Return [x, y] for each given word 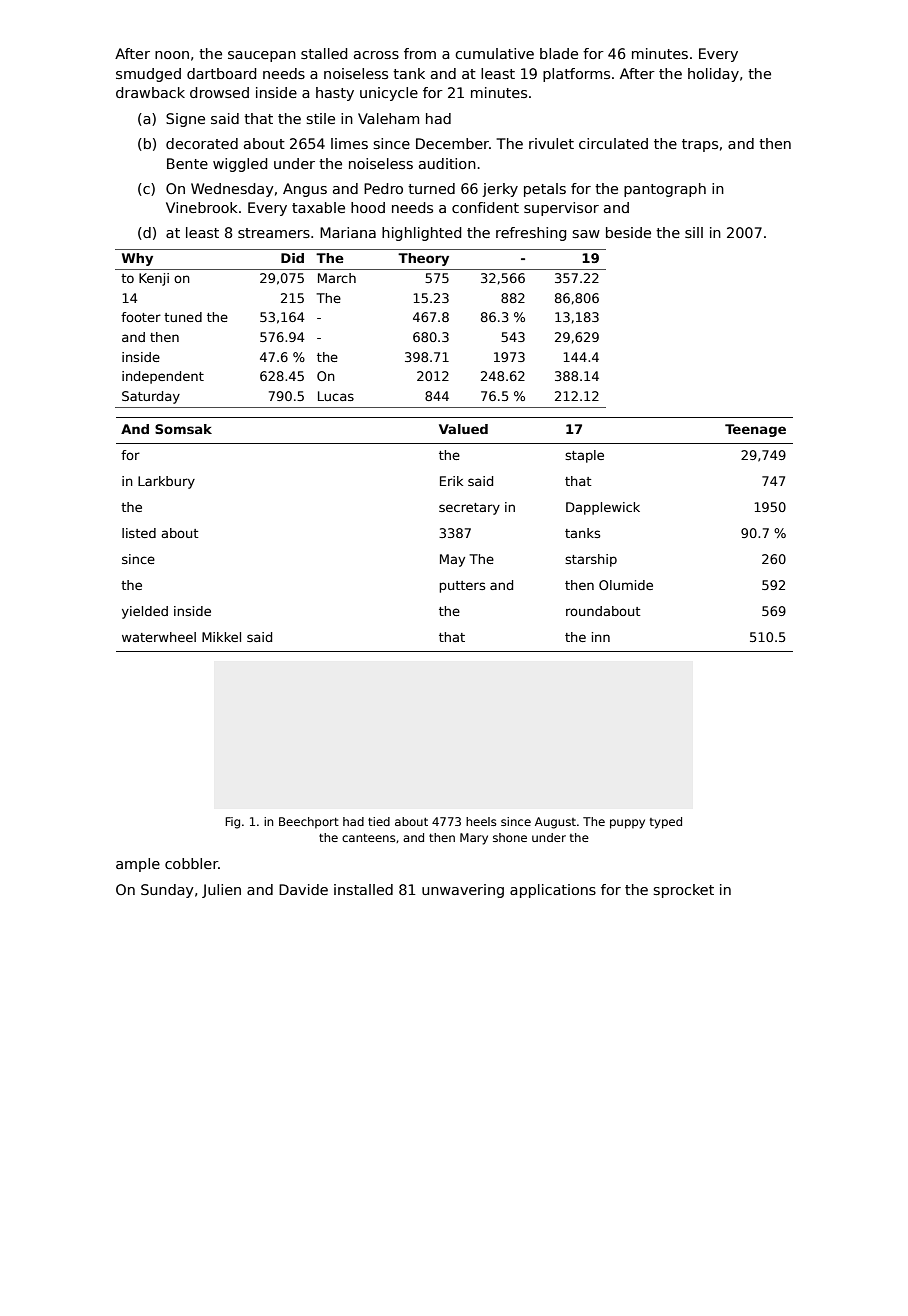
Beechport [309, 823]
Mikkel [221, 637]
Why [137, 259]
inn [601, 637]
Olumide [626, 585]
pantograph [665, 190]
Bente [187, 163]
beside [628, 232]
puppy [627, 824]
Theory [423, 259]
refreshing [531, 234]
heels [481, 821]
